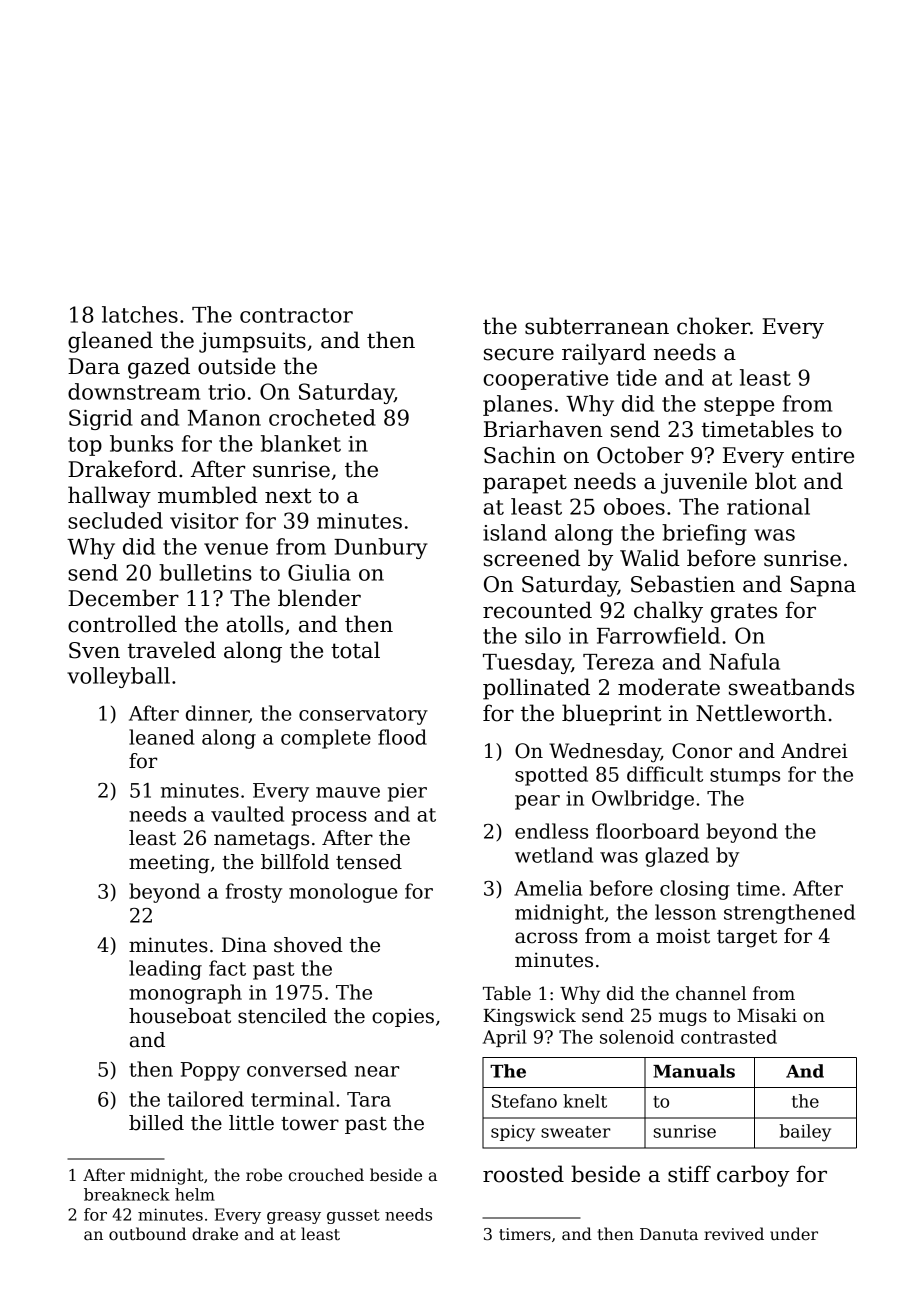 Image resolution: width=924 pixels, height=1314 pixels. What do you see at coordinates (523, 1174) in the screenshot?
I see `roosted` at bounding box center [523, 1174].
